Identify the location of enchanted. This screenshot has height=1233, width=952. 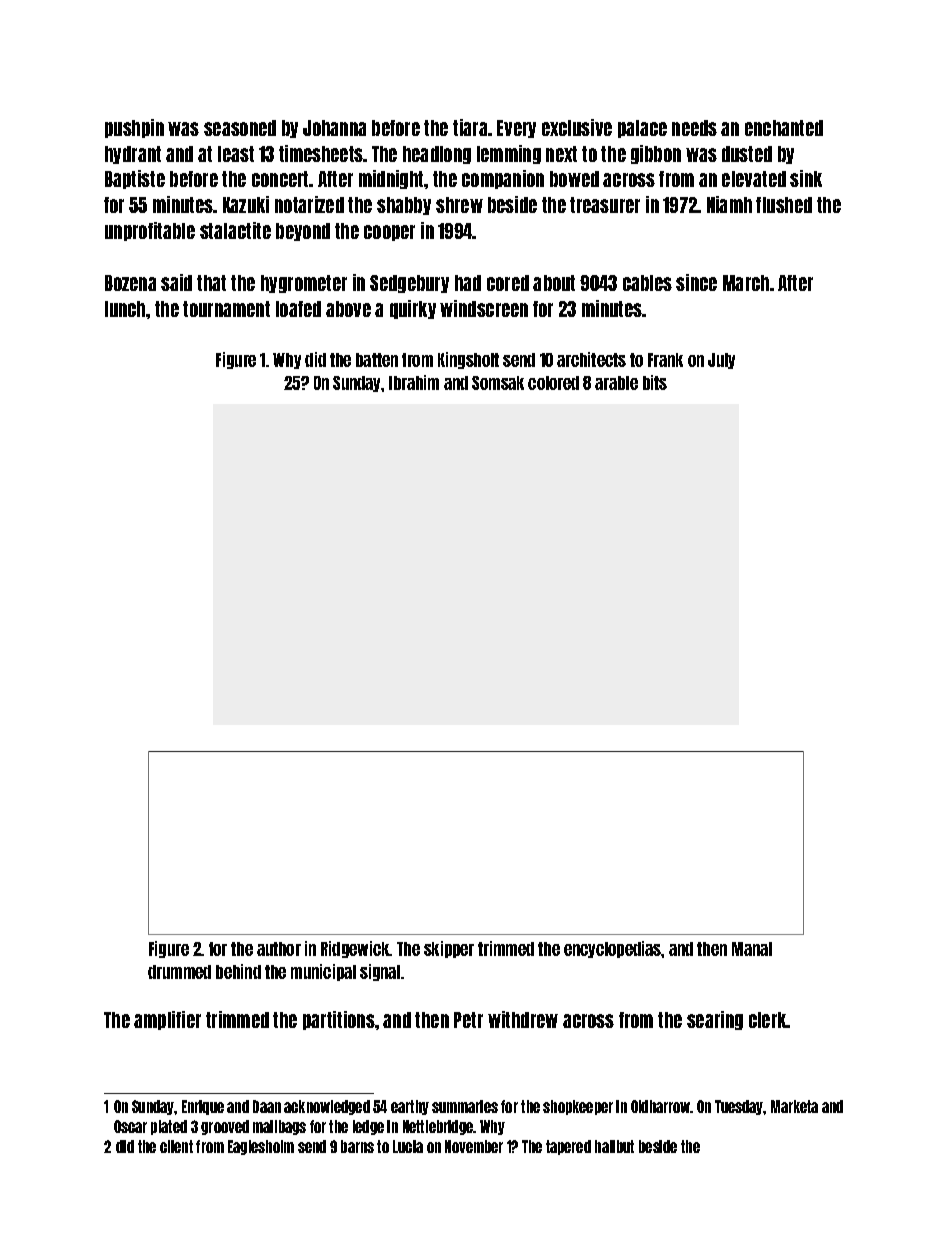
(784, 128).
